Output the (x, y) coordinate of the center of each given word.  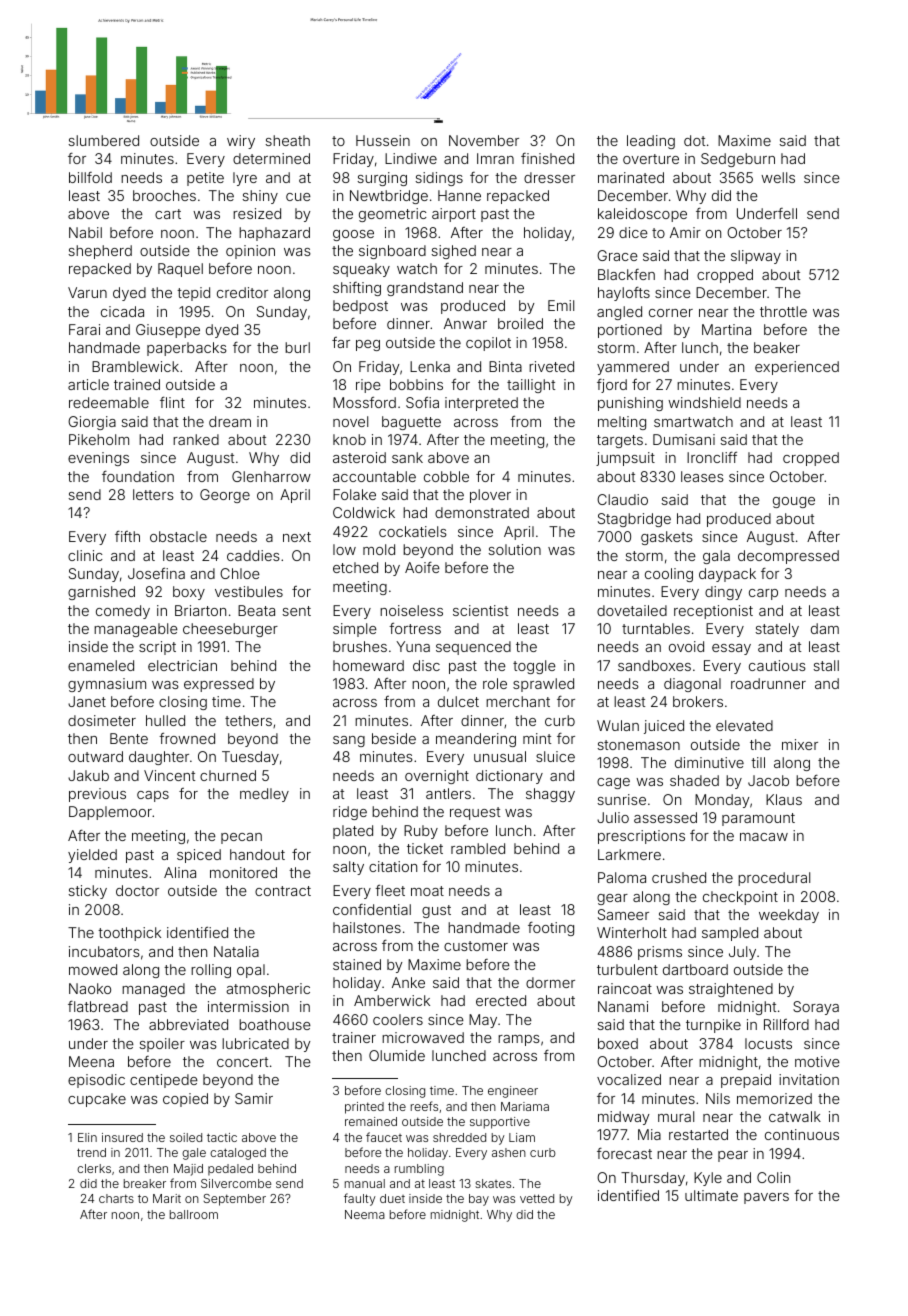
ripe (368, 386)
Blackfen (626, 274)
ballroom (194, 1214)
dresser (549, 177)
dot (694, 140)
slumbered (103, 140)
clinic (85, 555)
